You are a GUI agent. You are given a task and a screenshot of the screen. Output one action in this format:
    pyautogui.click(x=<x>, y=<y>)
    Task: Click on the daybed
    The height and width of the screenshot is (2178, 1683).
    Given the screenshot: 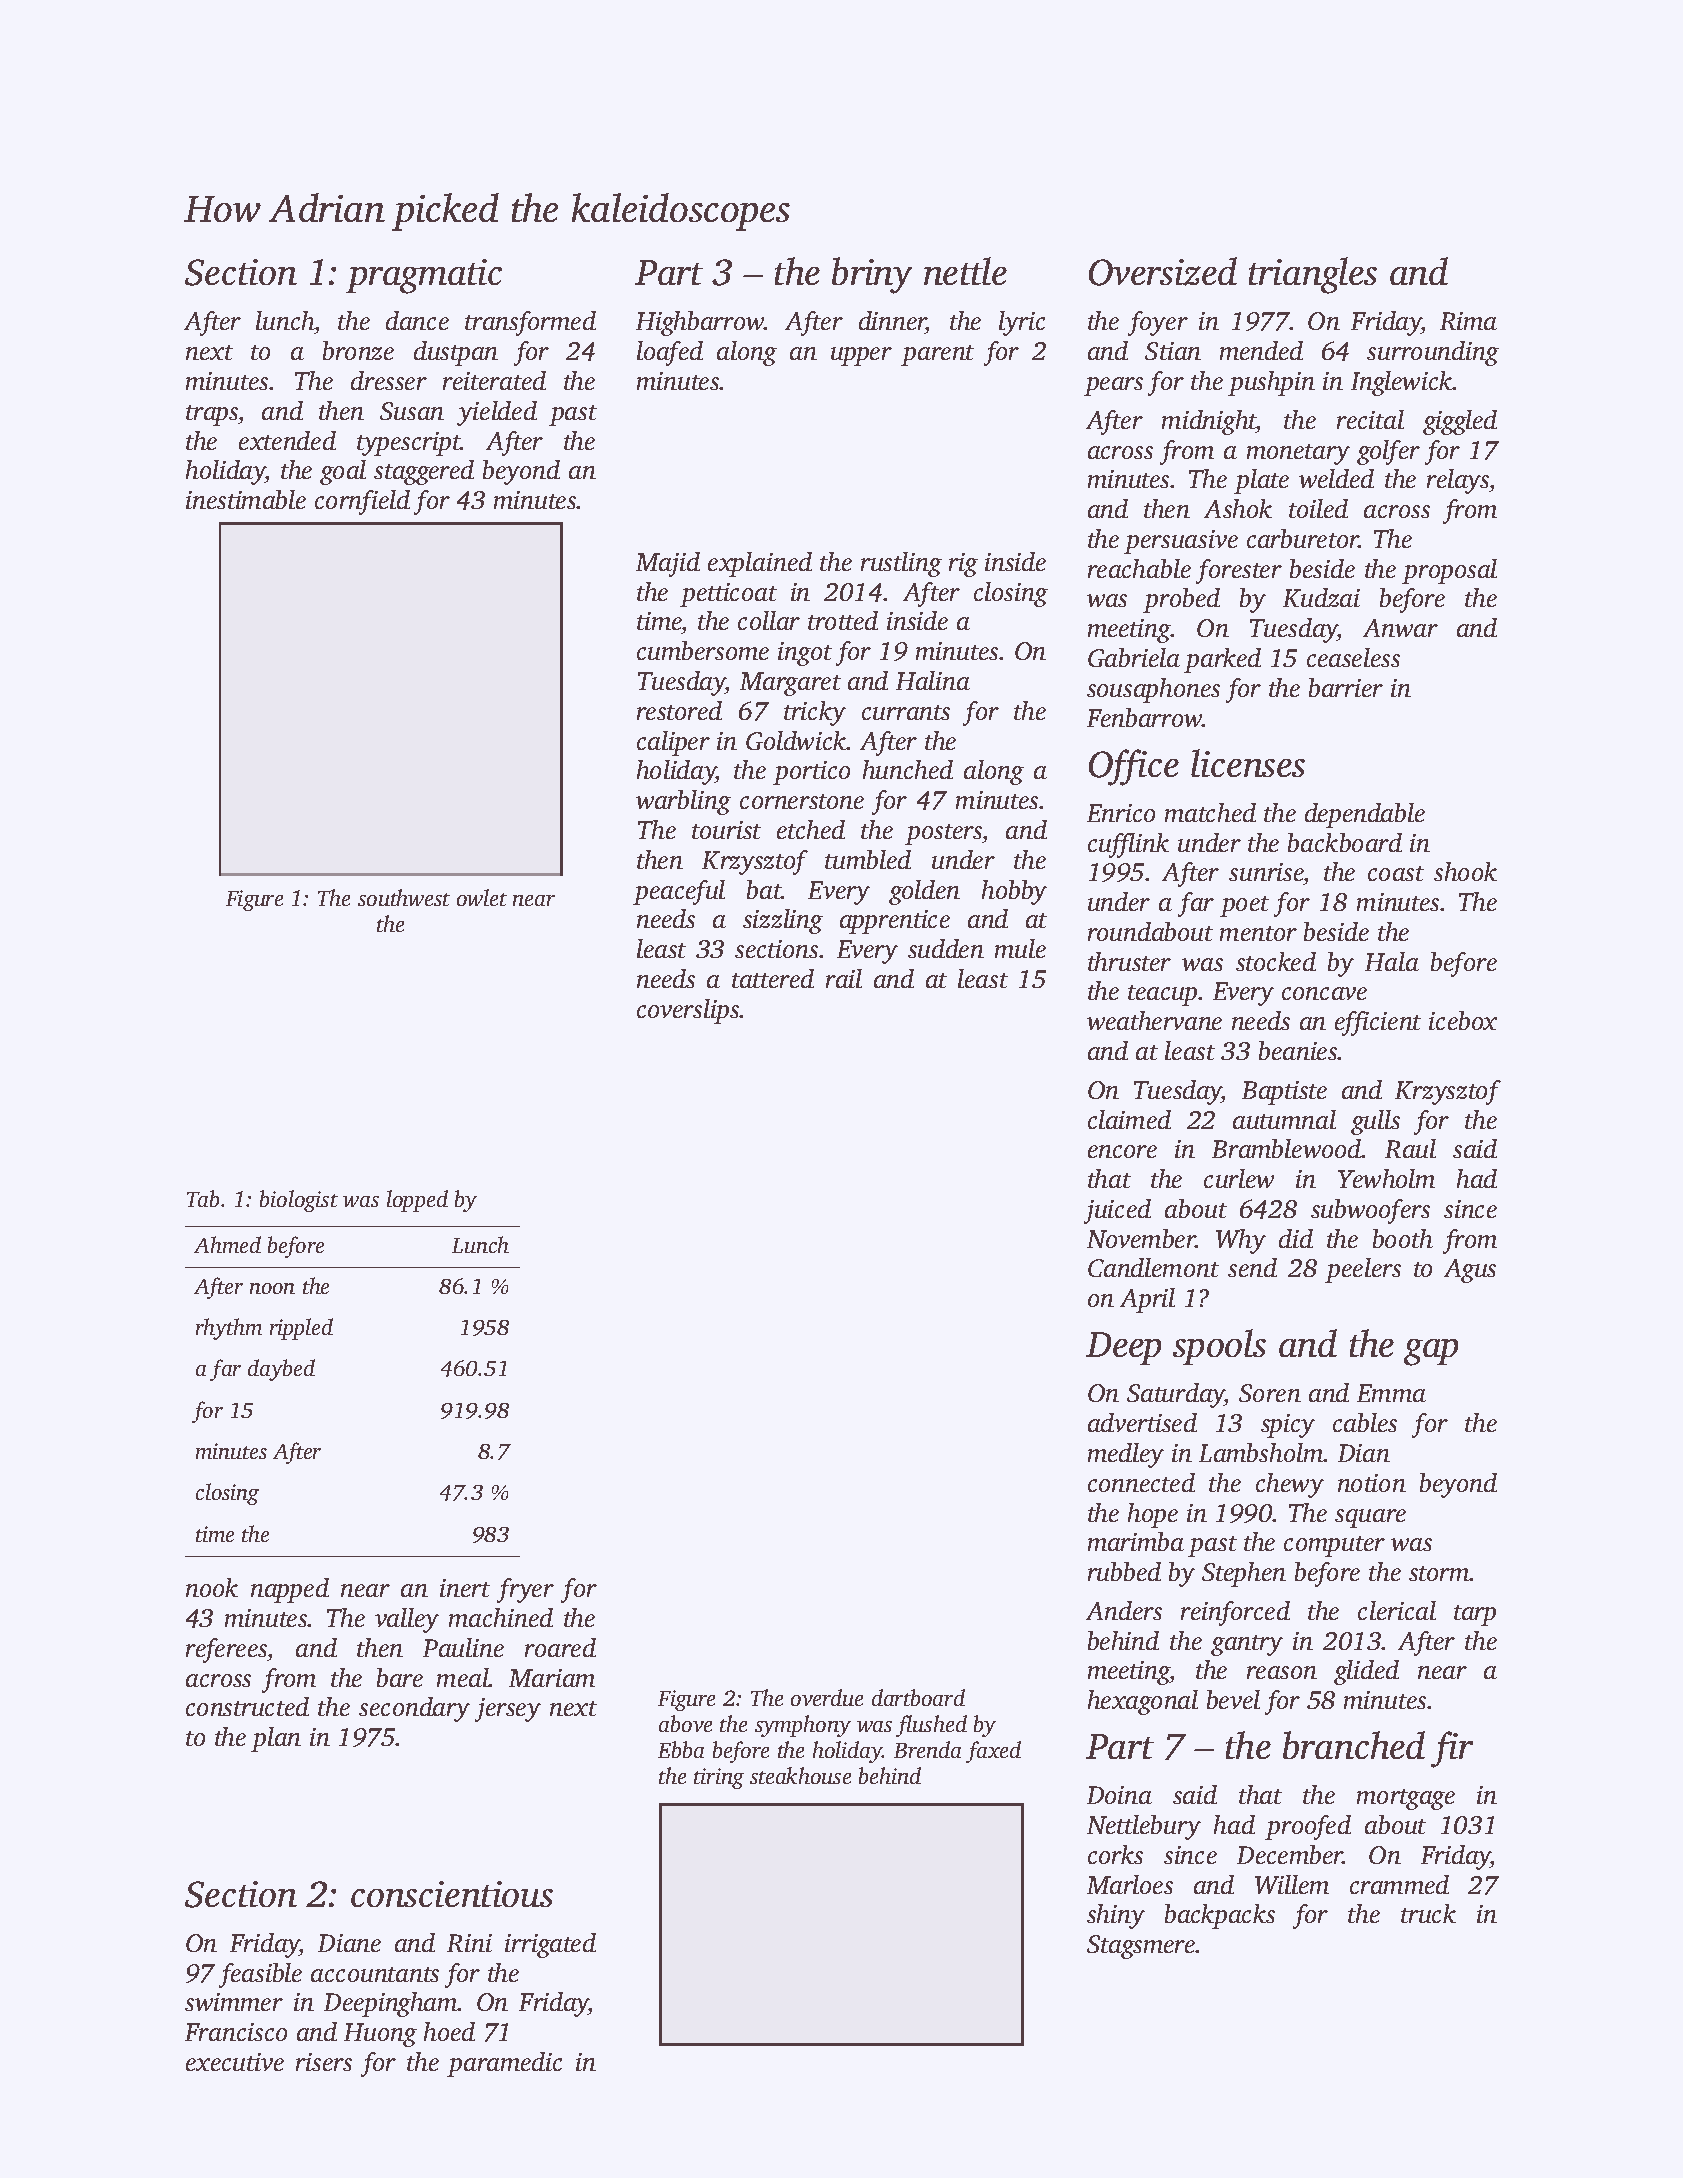 What is the action you would take?
    pyautogui.click(x=281, y=1370)
